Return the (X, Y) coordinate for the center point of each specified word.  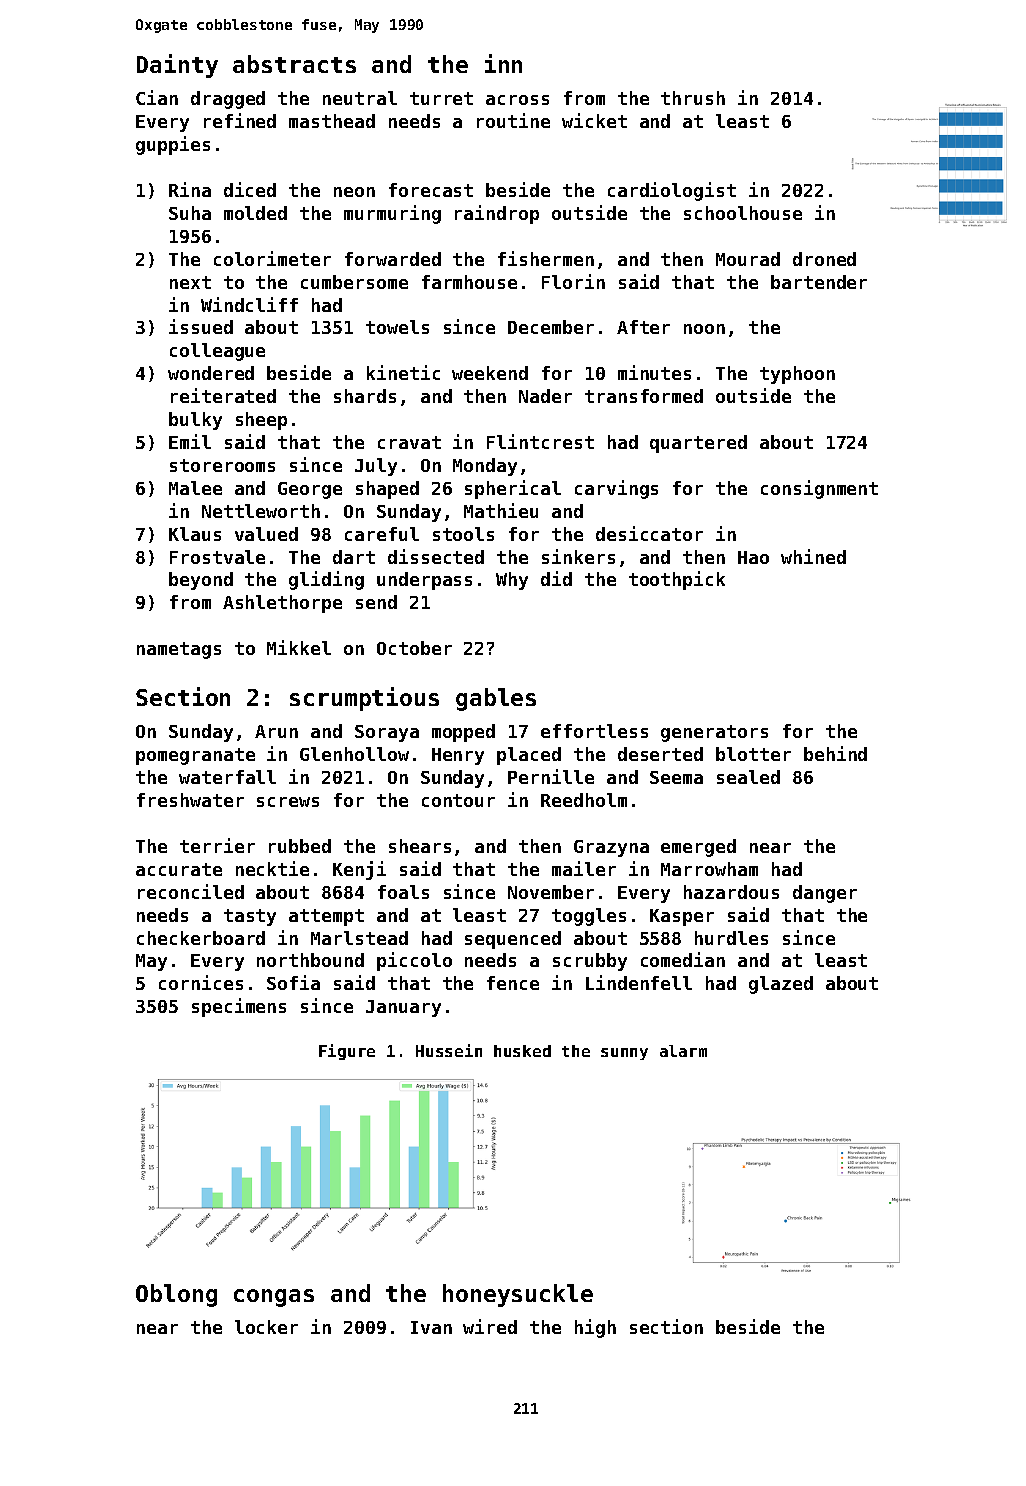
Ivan (431, 1327)
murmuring (392, 214)
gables (496, 699)
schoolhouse (743, 213)
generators (714, 733)
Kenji (359, 870)
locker (266, 1327)
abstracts (294, 64)
